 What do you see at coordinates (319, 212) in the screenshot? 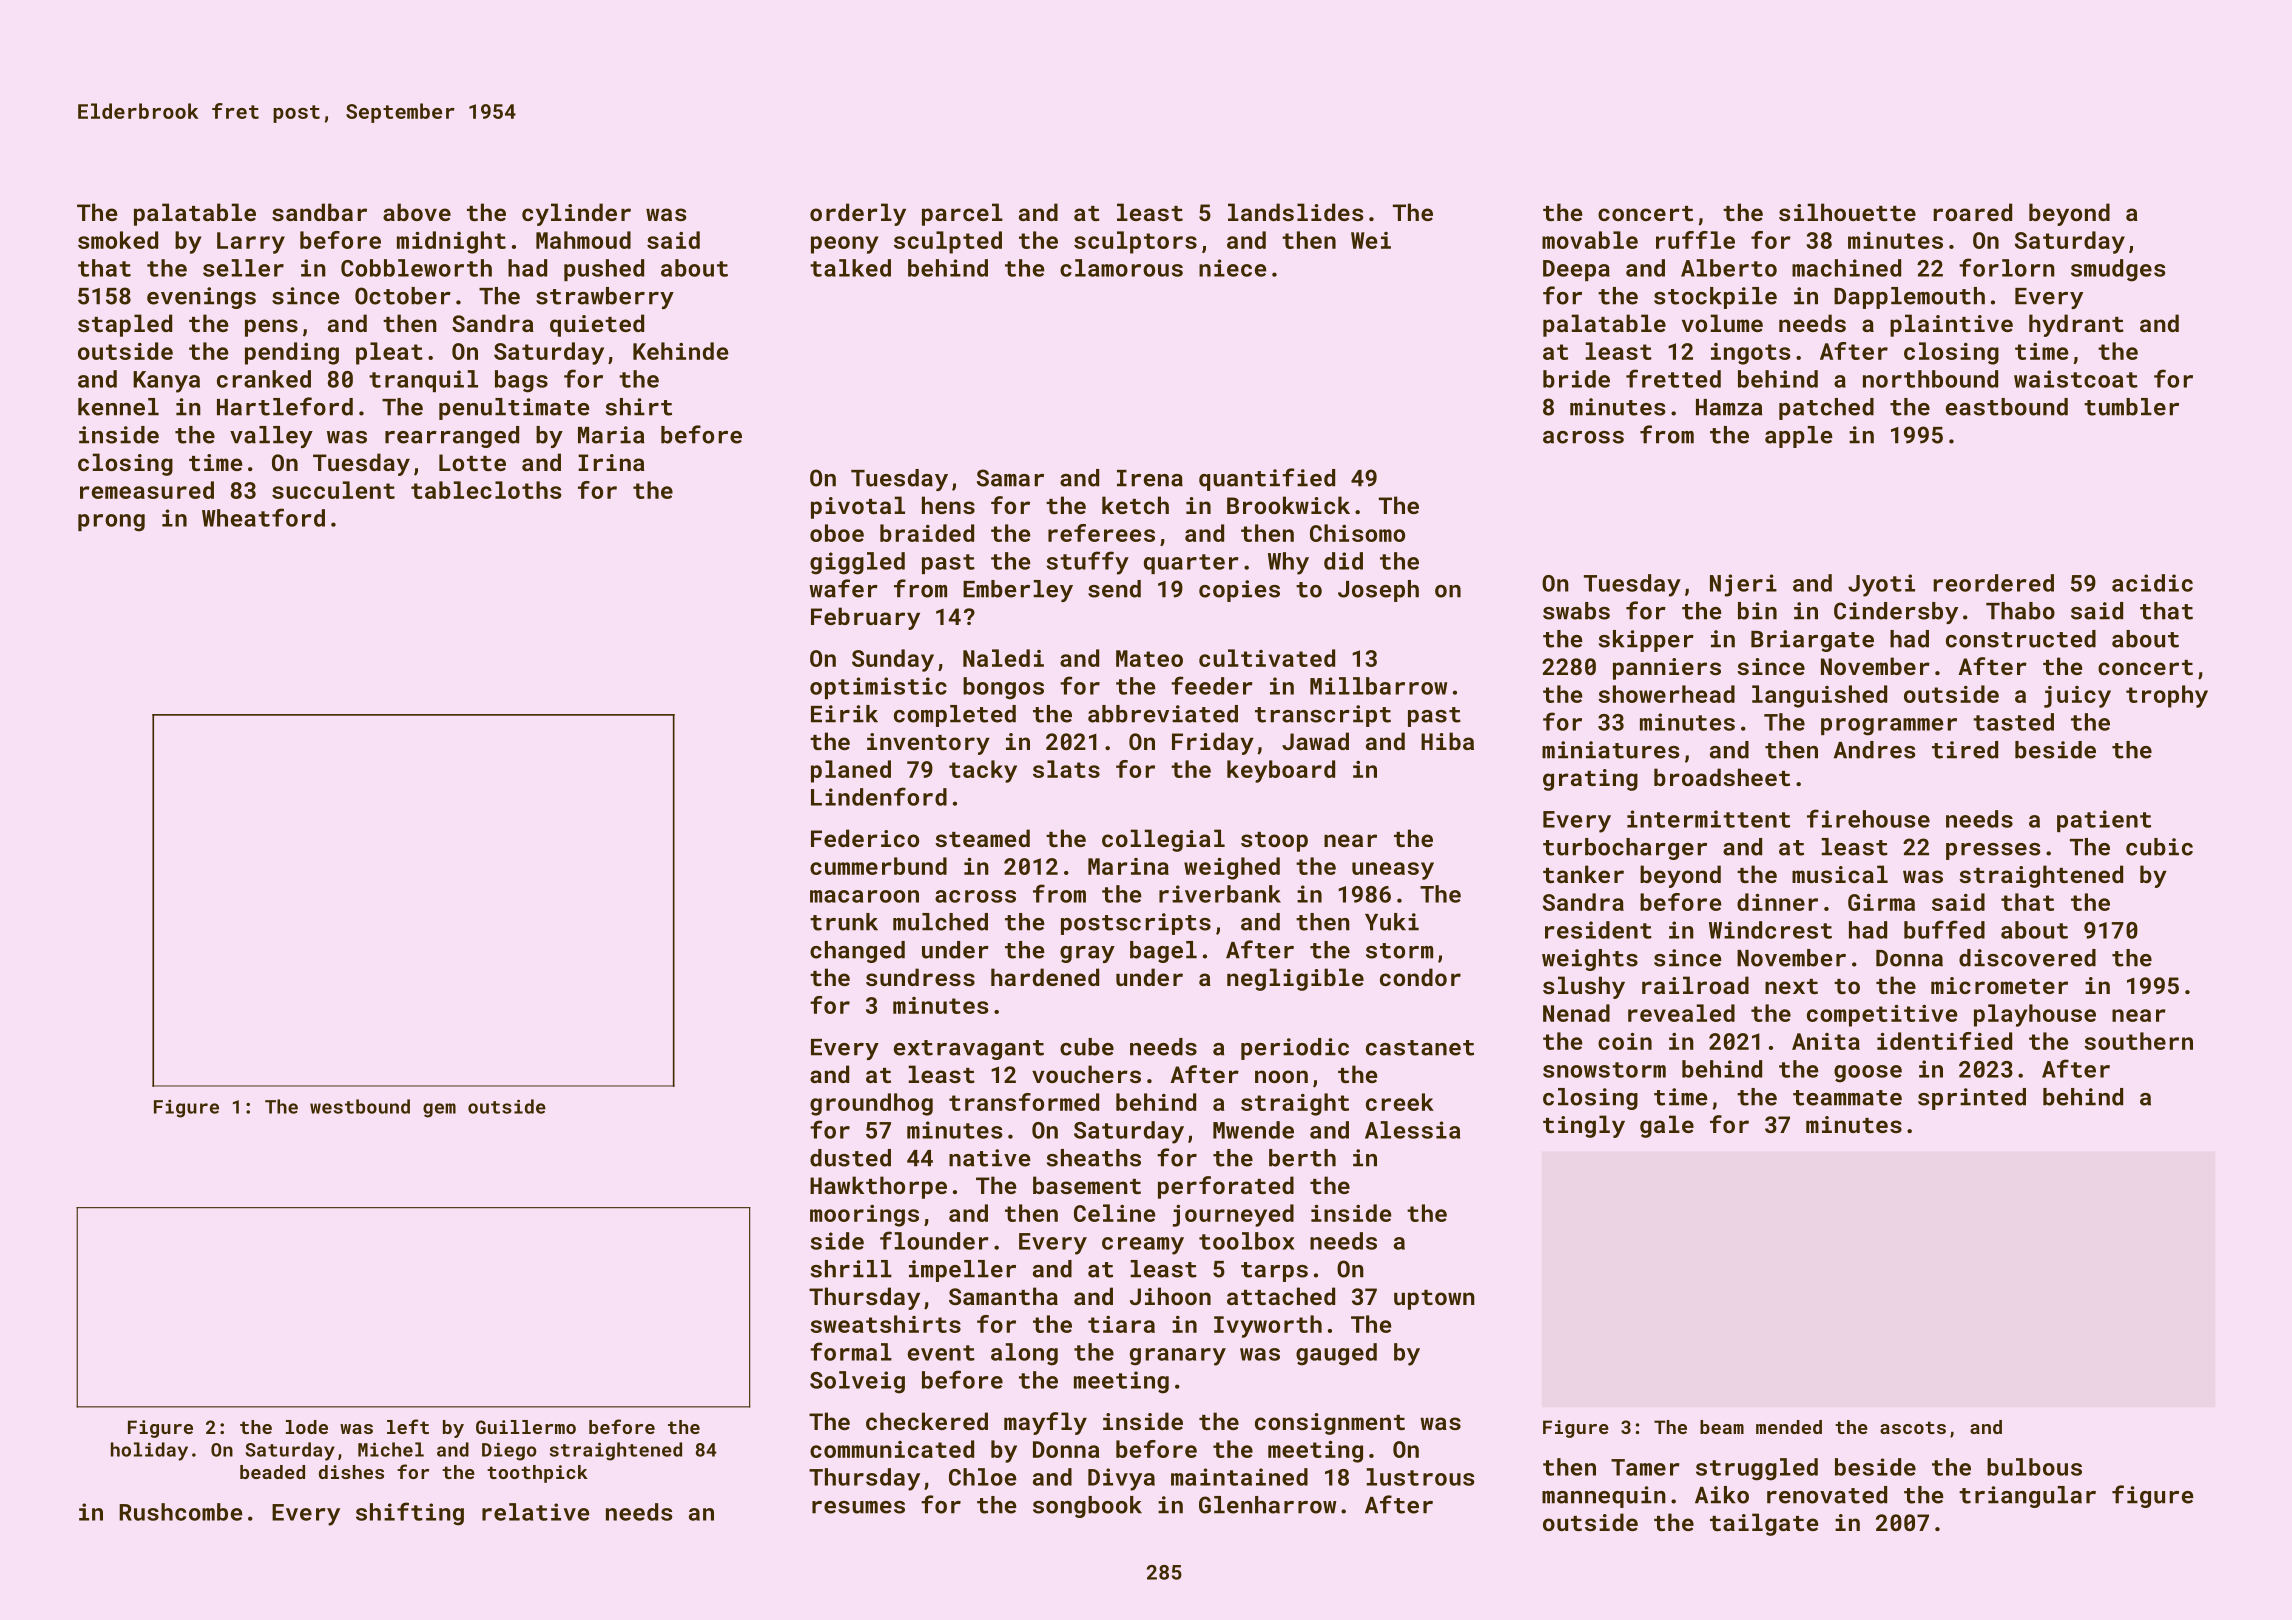
I see `sandbar` at bounding box center [319, 212].
